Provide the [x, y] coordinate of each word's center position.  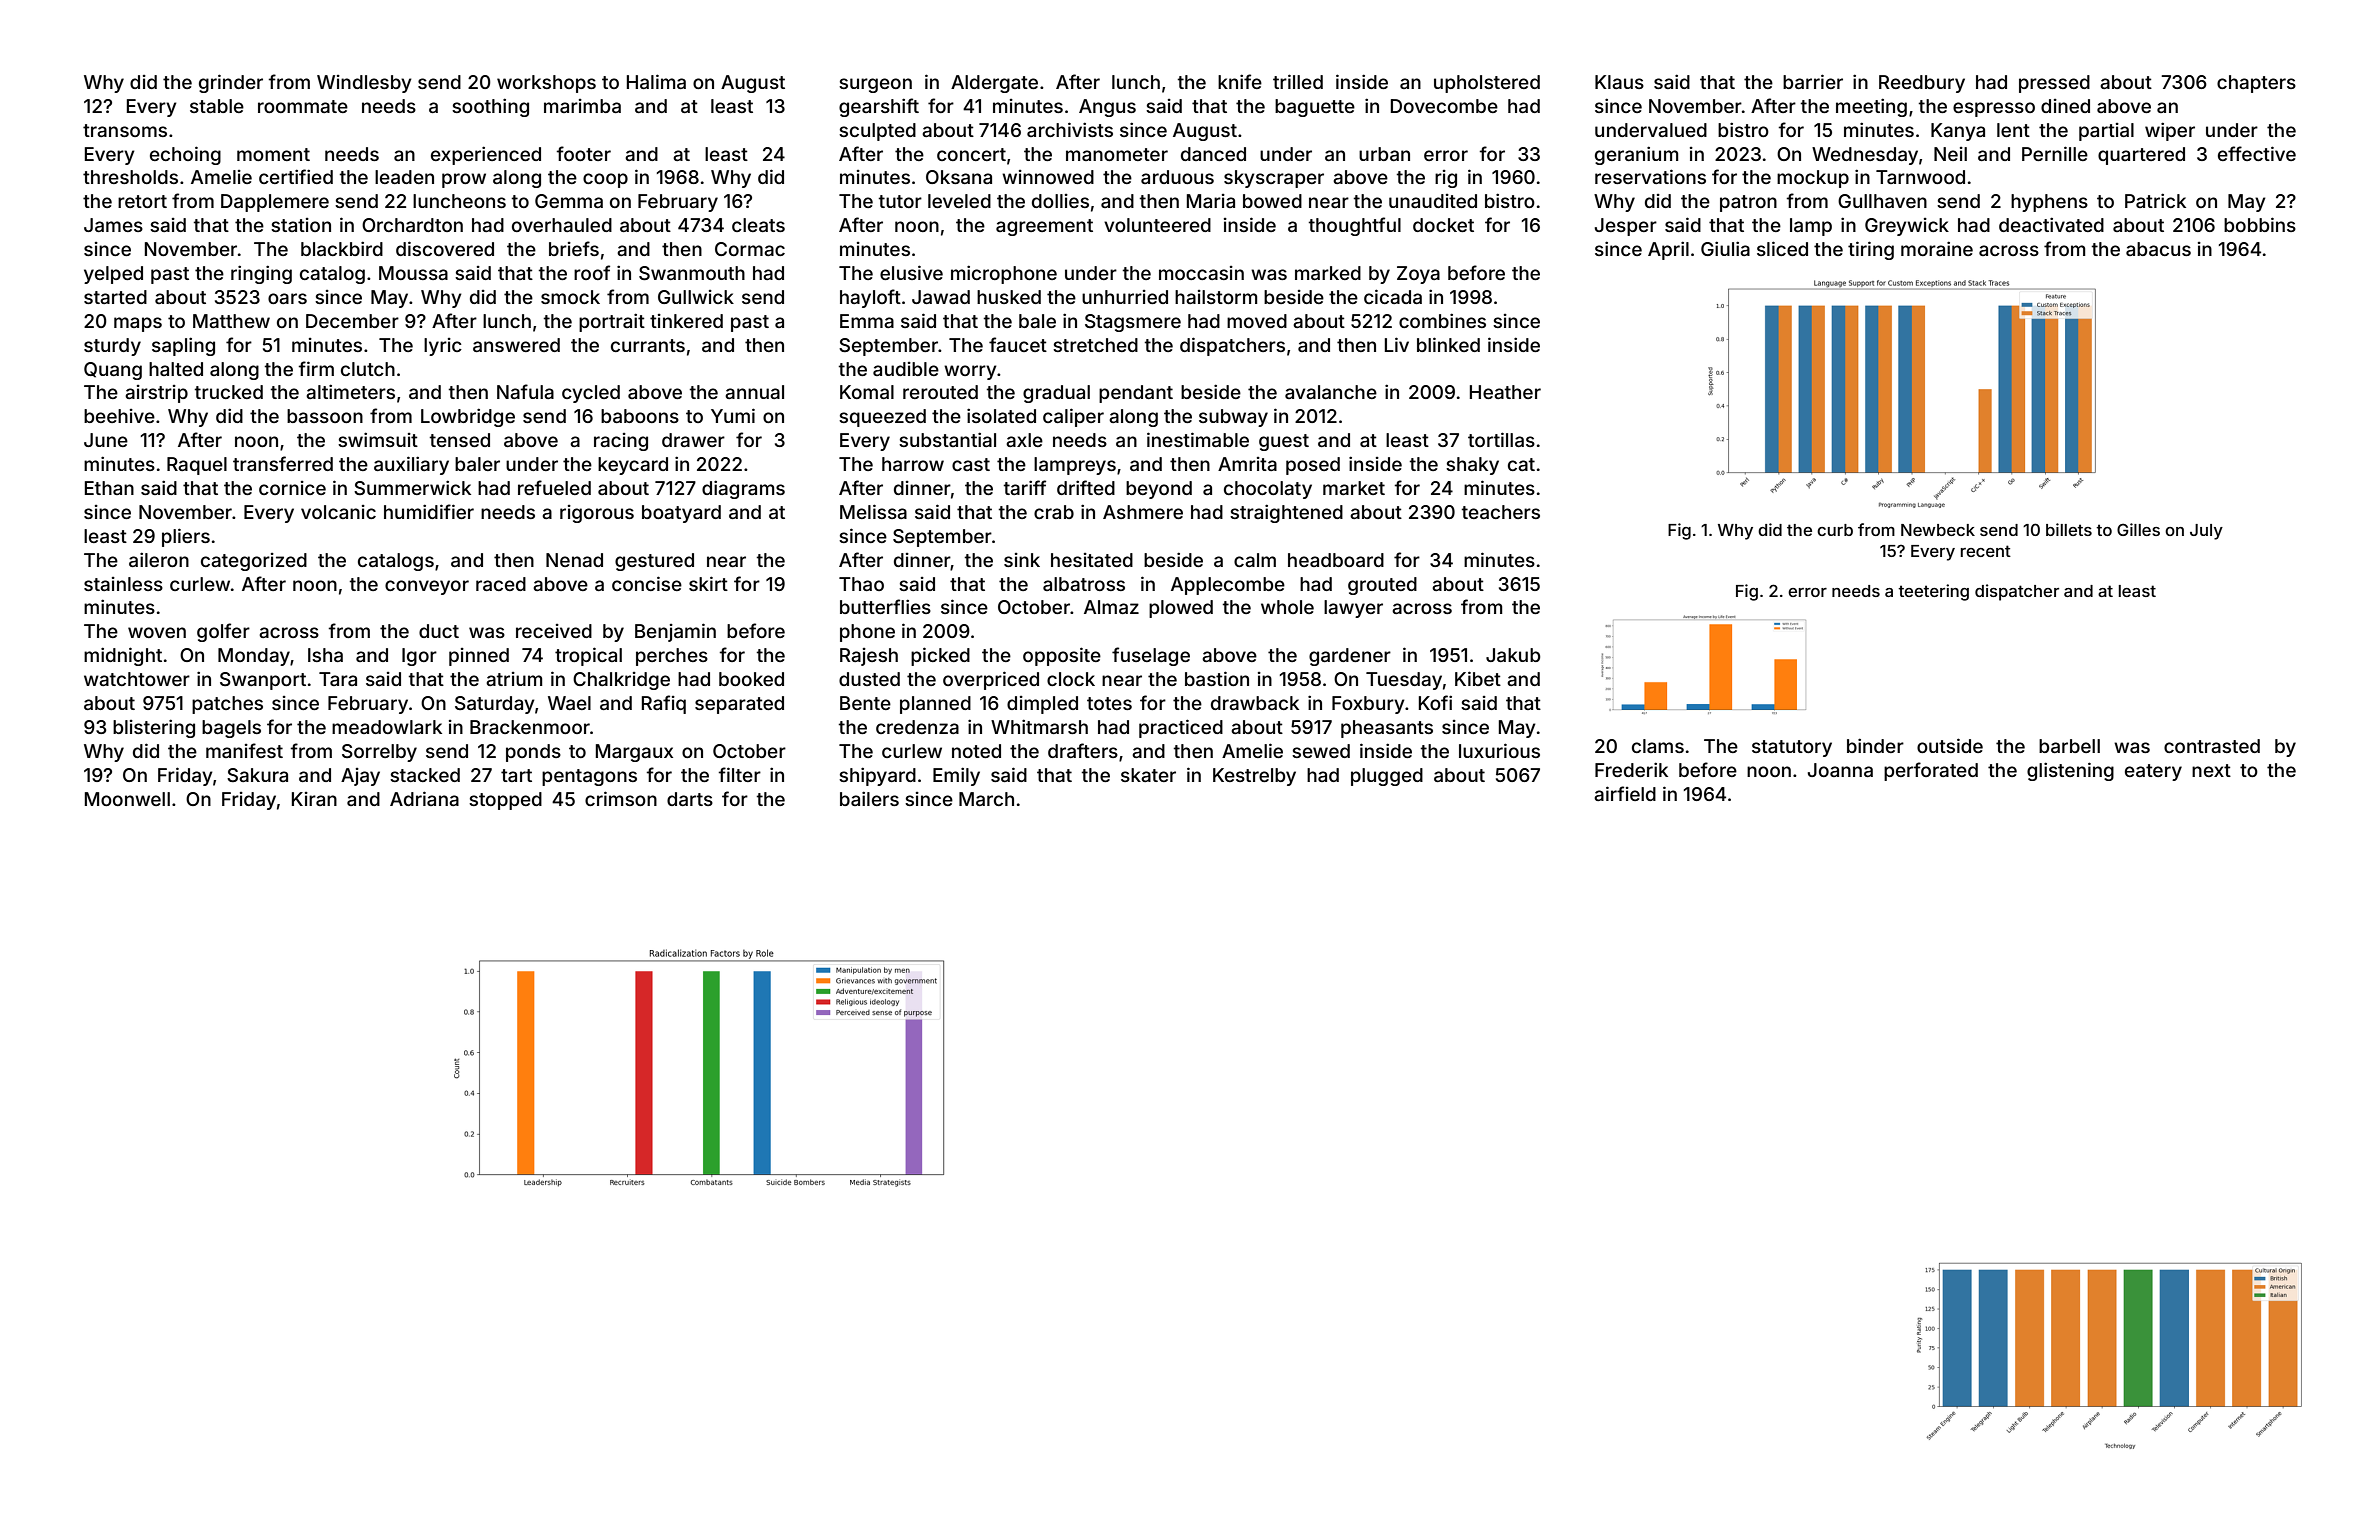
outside [1950, 745]
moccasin [1201, 273]
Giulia [1725, 248]
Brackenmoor [530, 727]
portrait [612, 322]
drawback [1255, 703]
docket [1443, 225]
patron [1748, 203]
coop [605, 180]
